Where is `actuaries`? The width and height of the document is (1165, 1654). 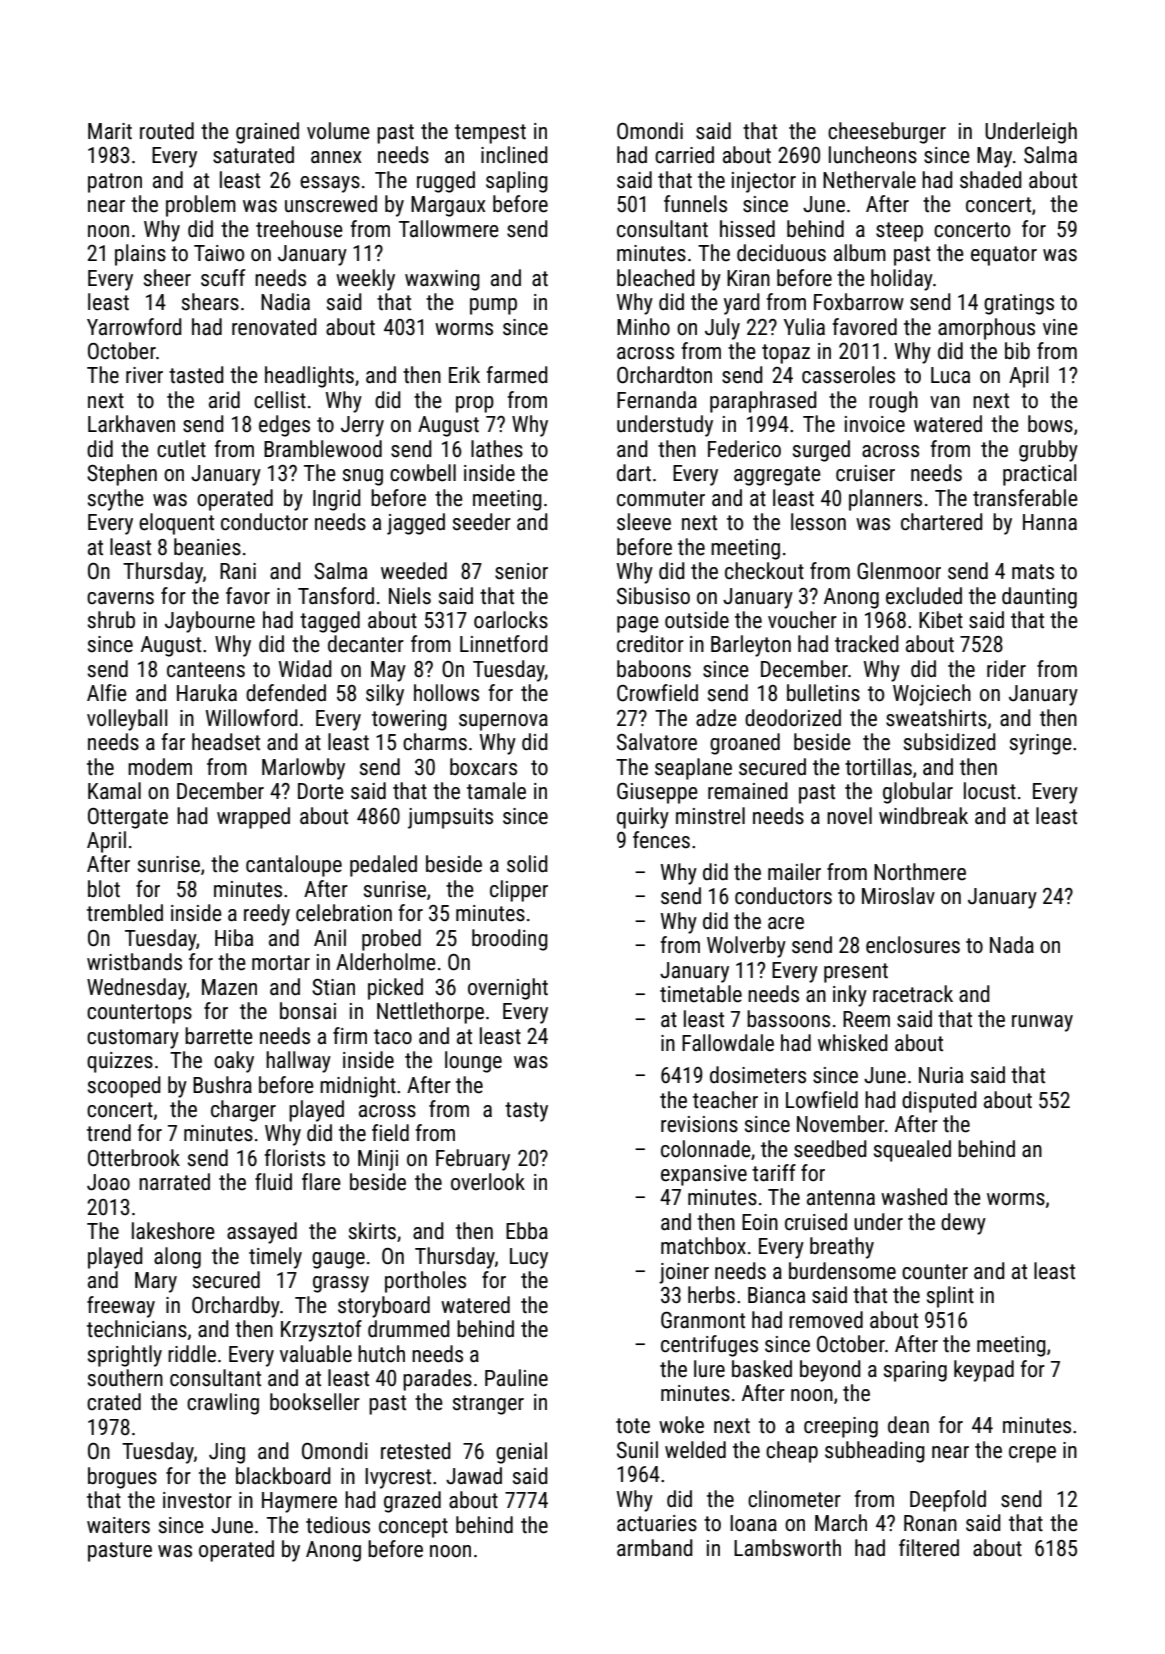 actuaries is located at coordinates (657, 1523).
